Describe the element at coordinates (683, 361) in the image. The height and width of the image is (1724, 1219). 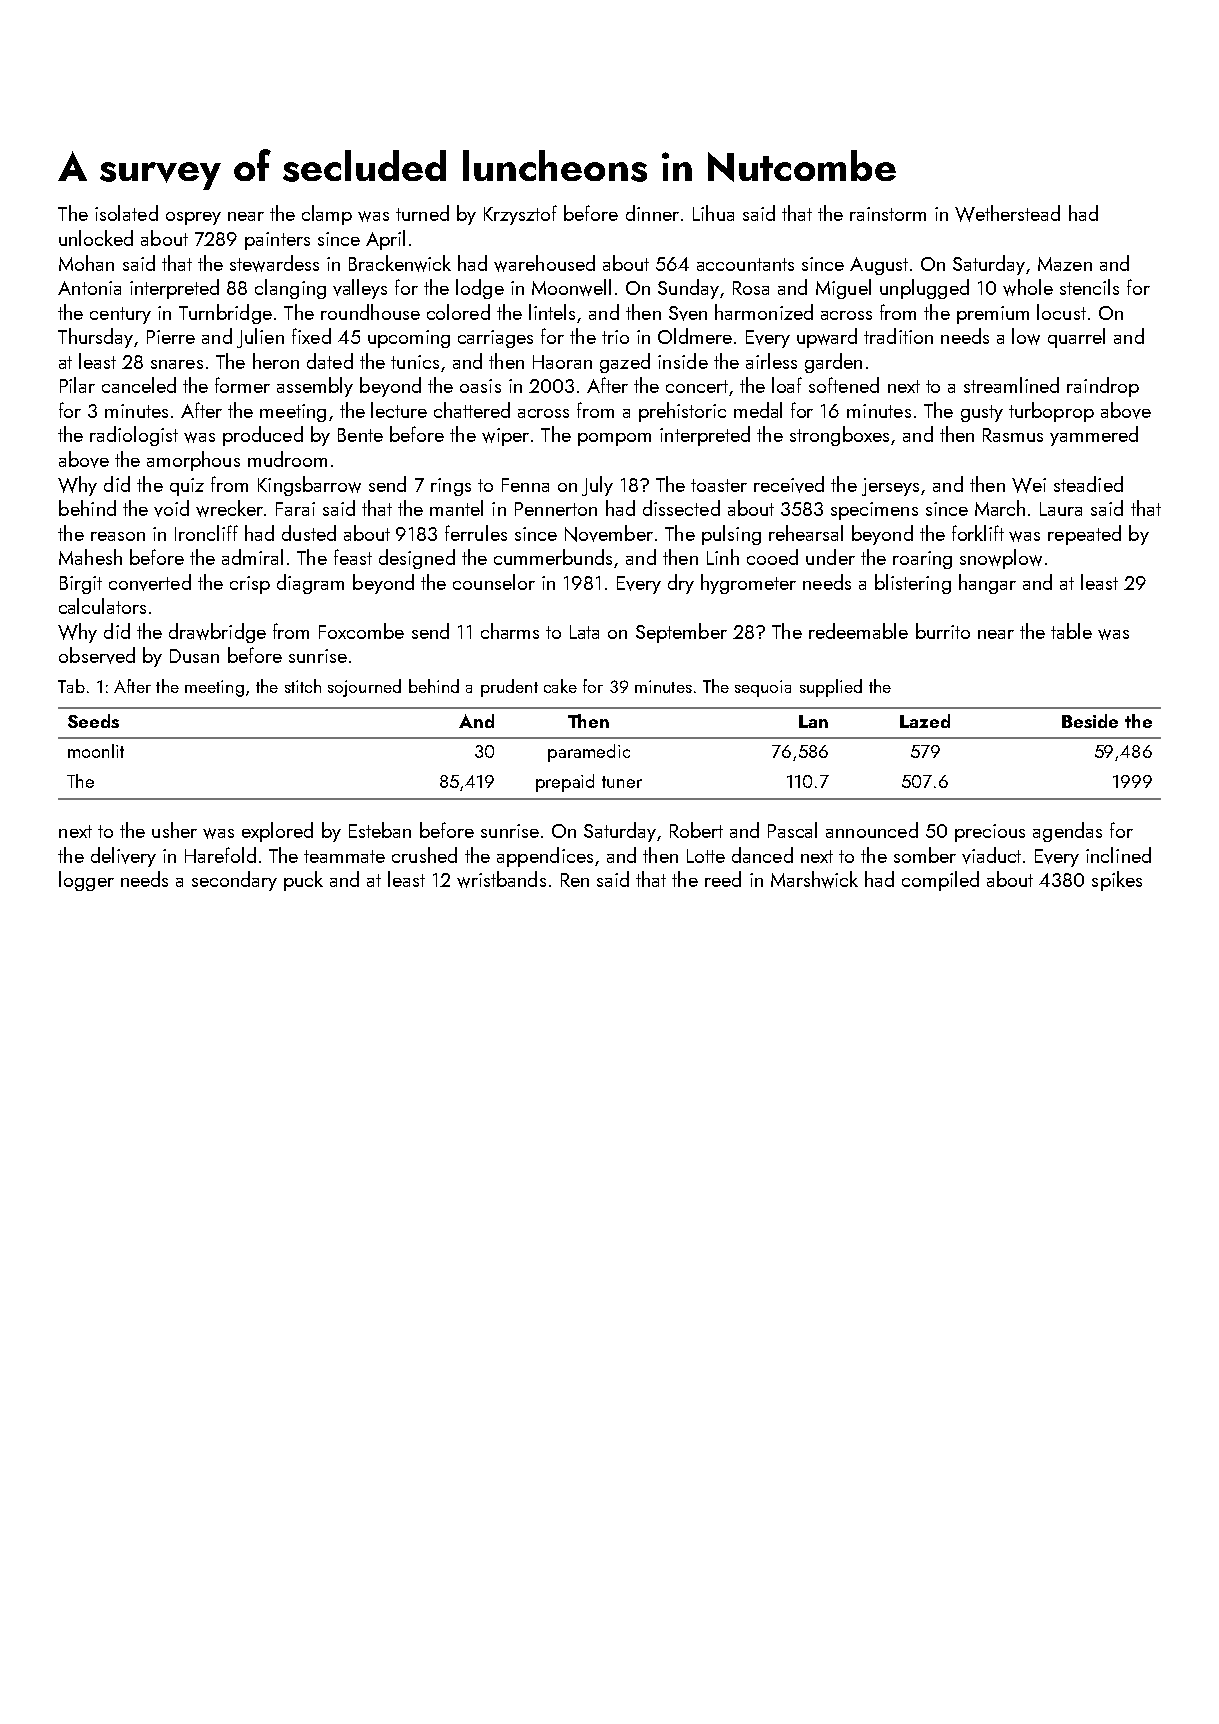
I see `inside` at that location.
